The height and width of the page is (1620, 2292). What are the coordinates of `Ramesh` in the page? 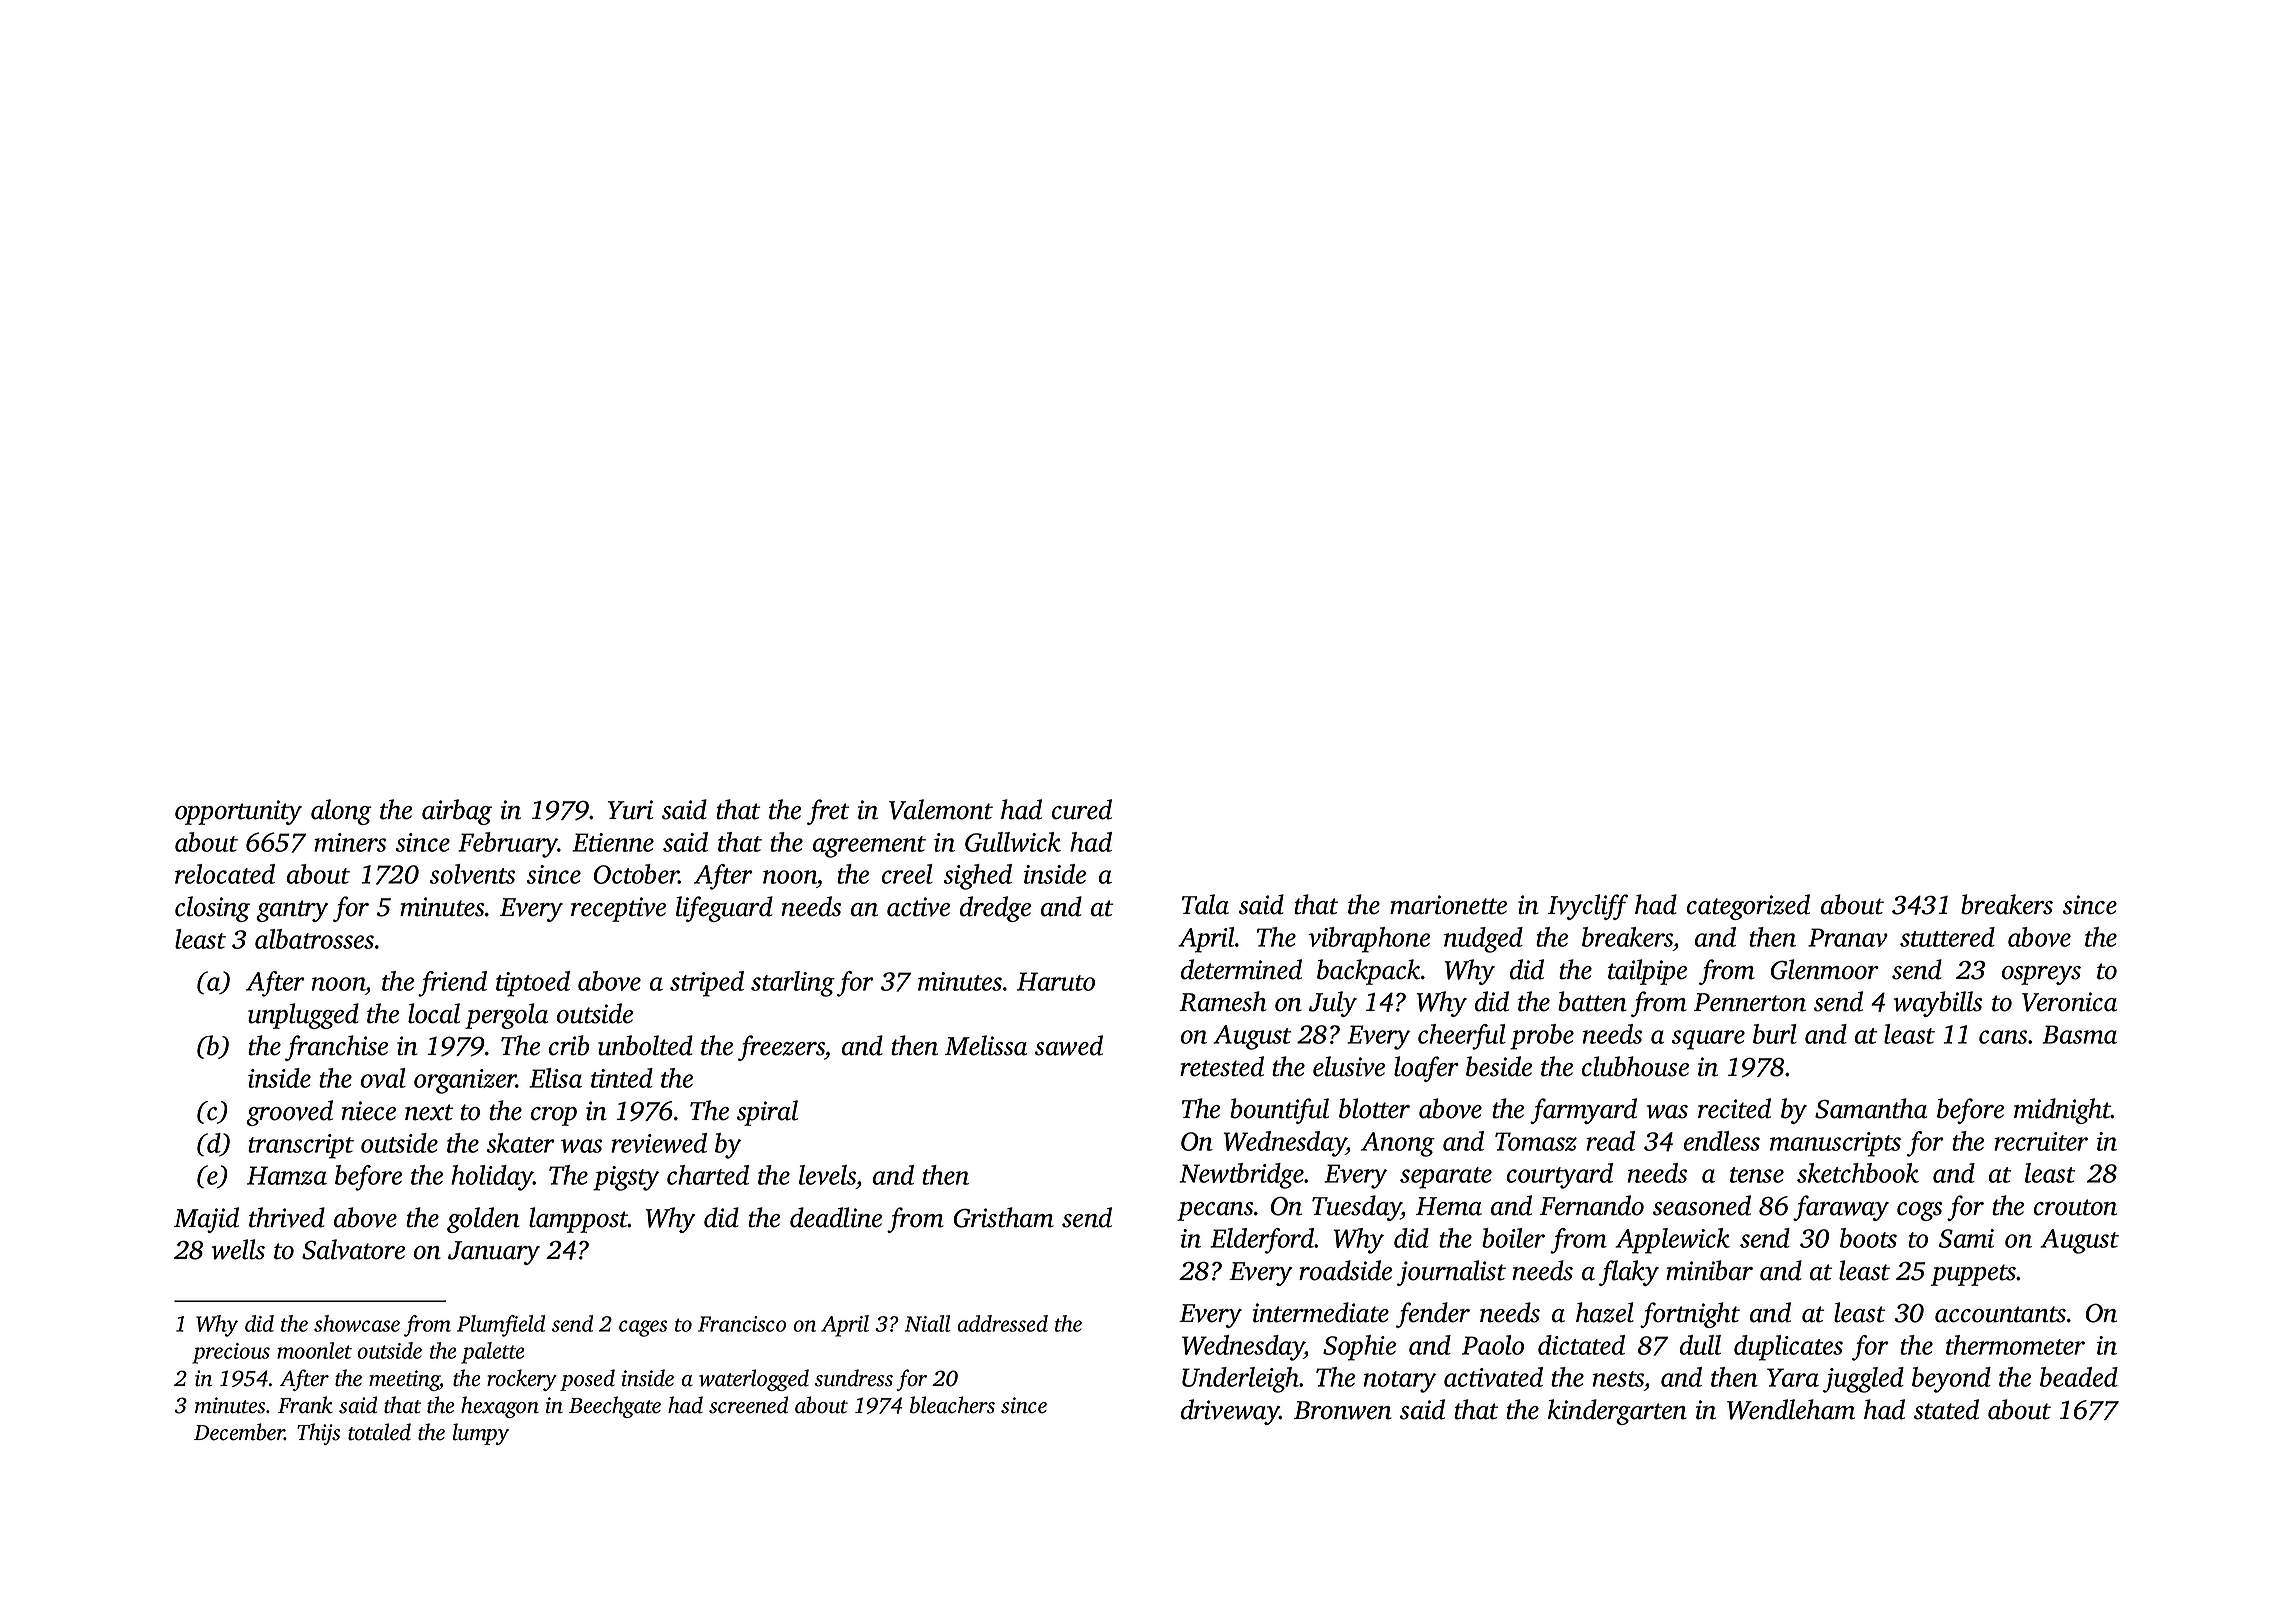 It's located at (1222, 1001).
